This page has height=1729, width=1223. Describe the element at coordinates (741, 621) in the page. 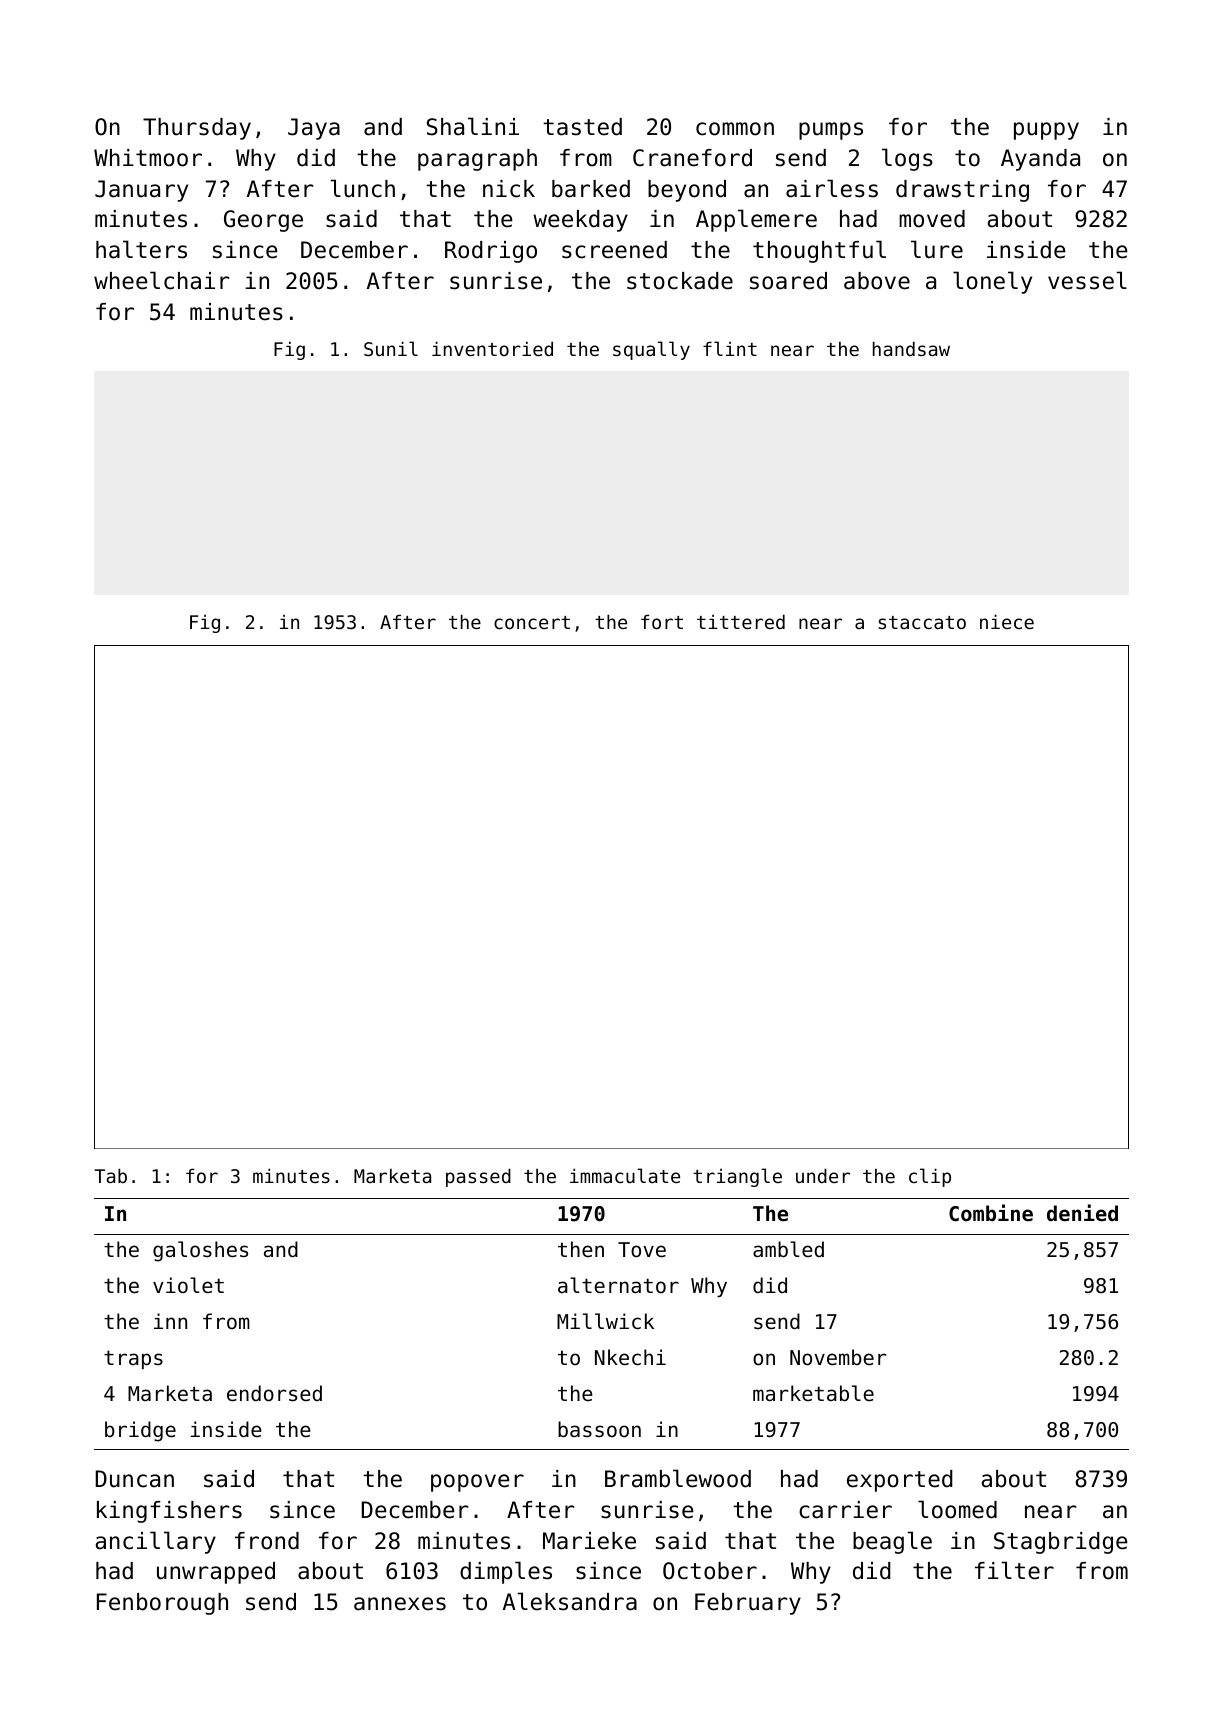

I see `tittered` at that location.
